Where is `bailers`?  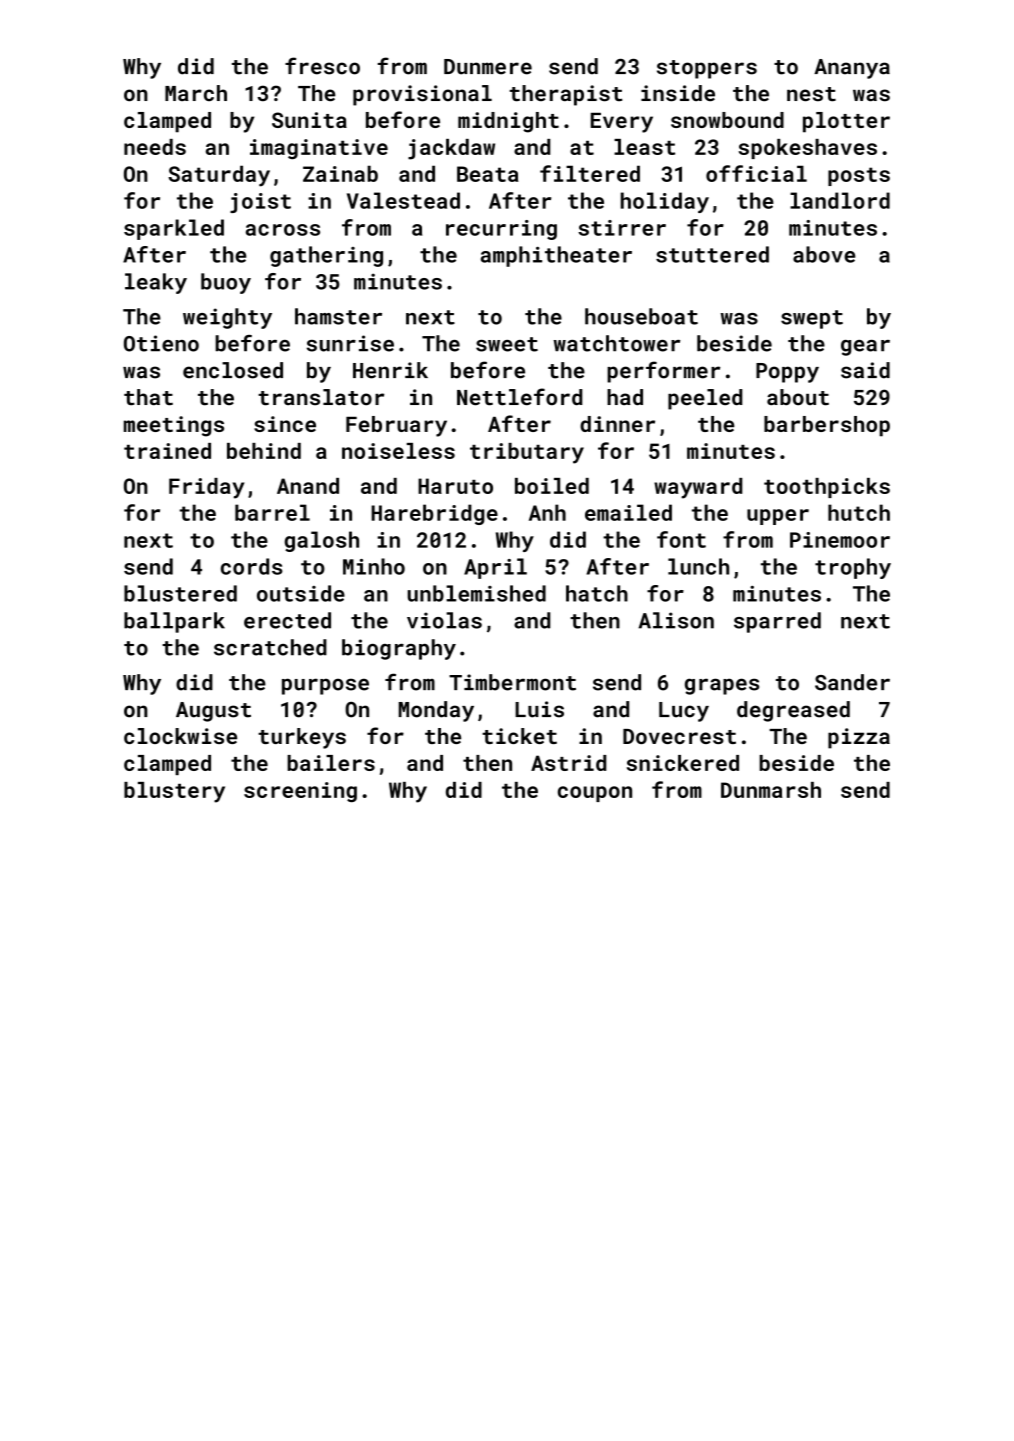 bailers is located at coordinates (331, 763).
